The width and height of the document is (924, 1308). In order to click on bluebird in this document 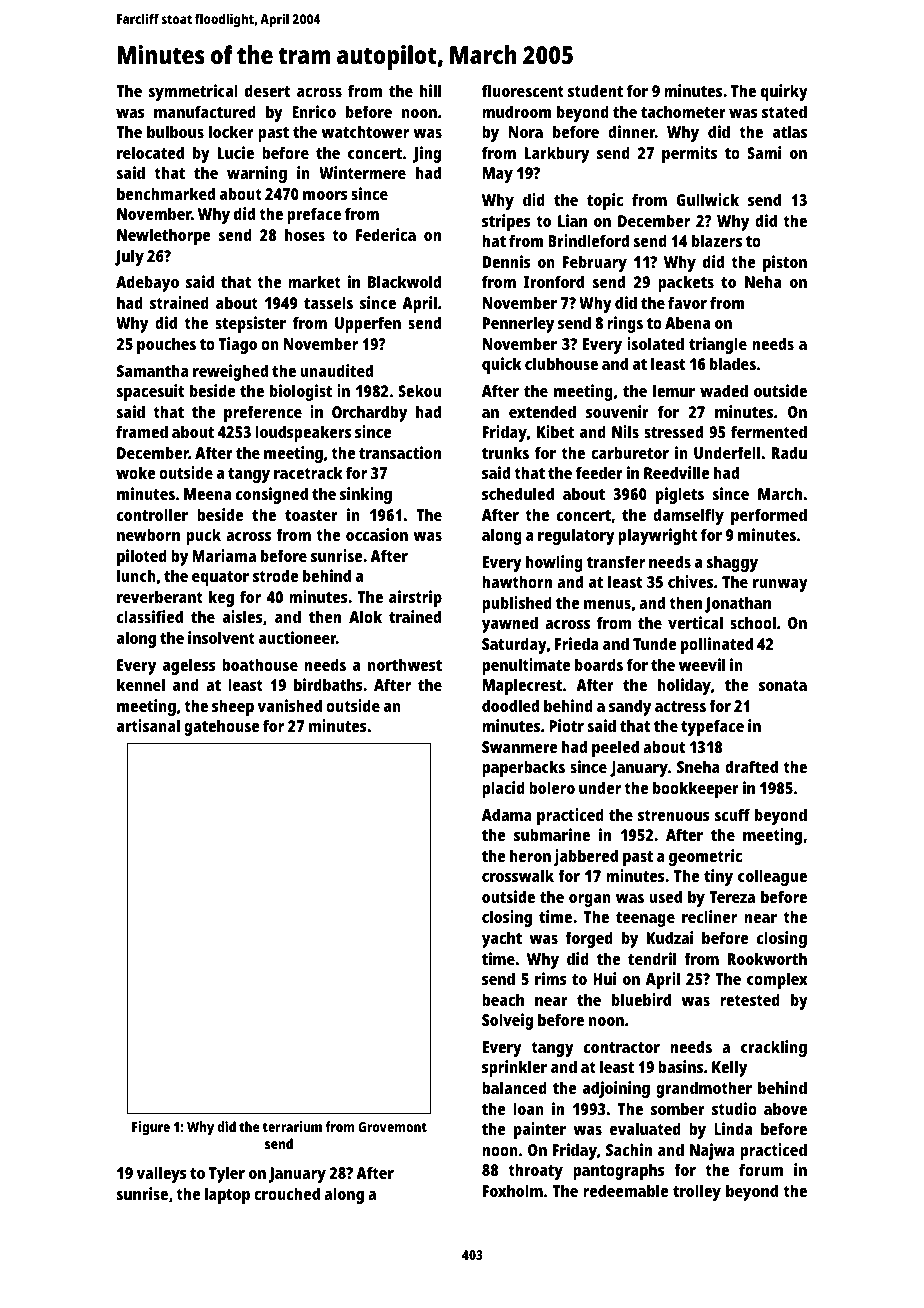, I will do `click(641, 999)`.
